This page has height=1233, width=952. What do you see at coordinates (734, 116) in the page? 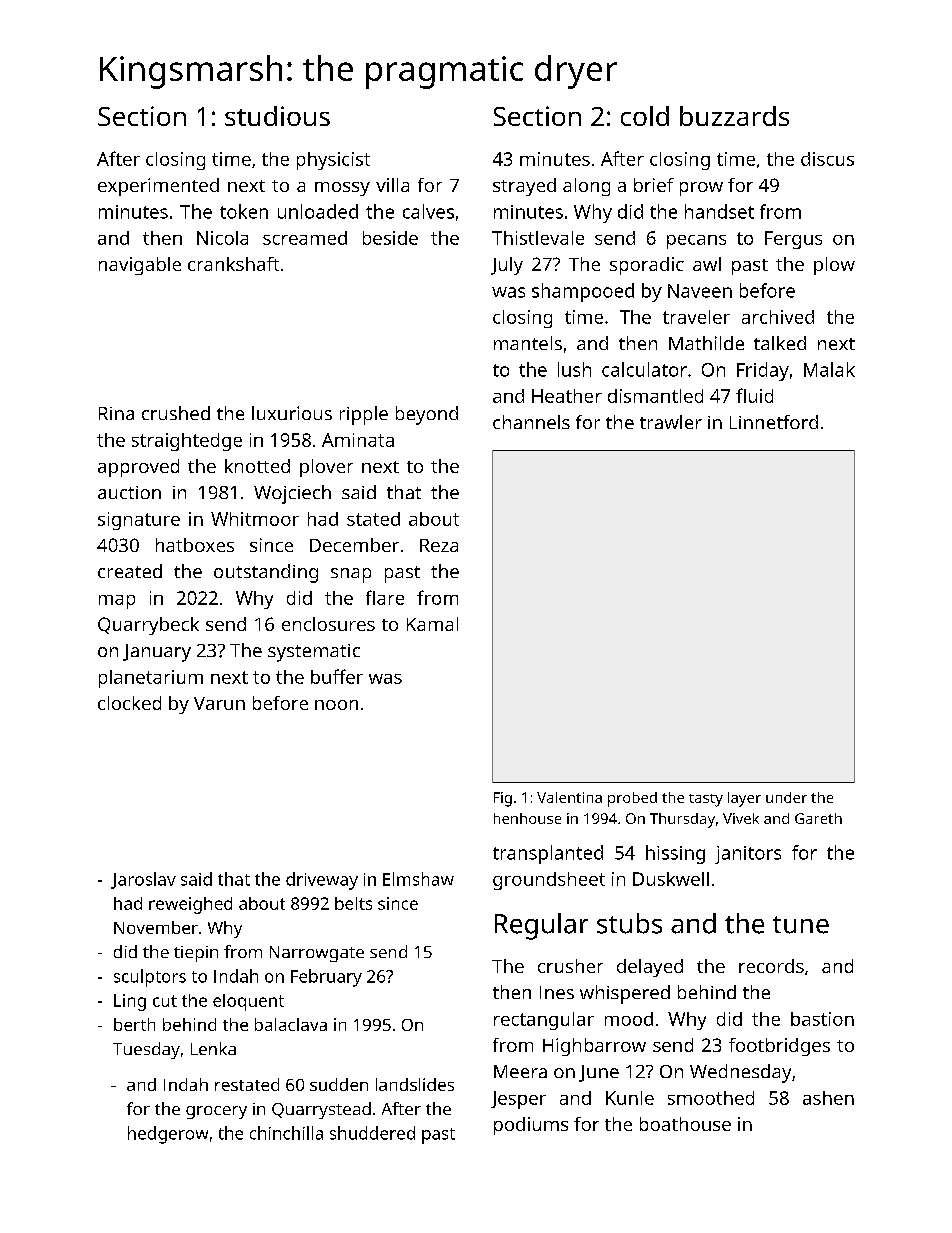
I see `buzzards` at bounding box center [734, 116].
